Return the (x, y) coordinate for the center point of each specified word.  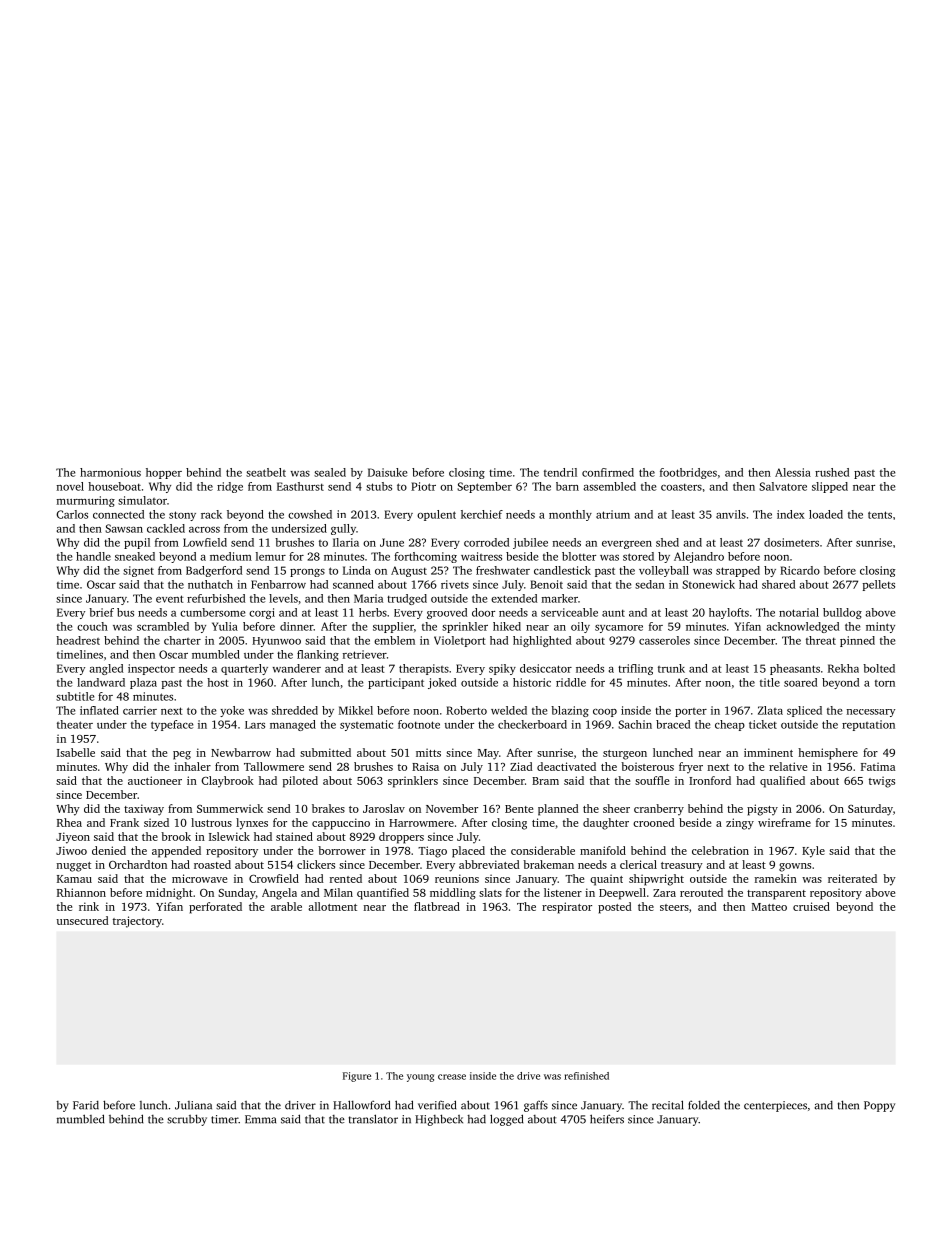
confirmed (608, 472)
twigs (882, 782)
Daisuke (387, 472)
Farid (86, 1105)
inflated (99, 710)
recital (667, 1105)
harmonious (110, 472)
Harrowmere (421, 823)
